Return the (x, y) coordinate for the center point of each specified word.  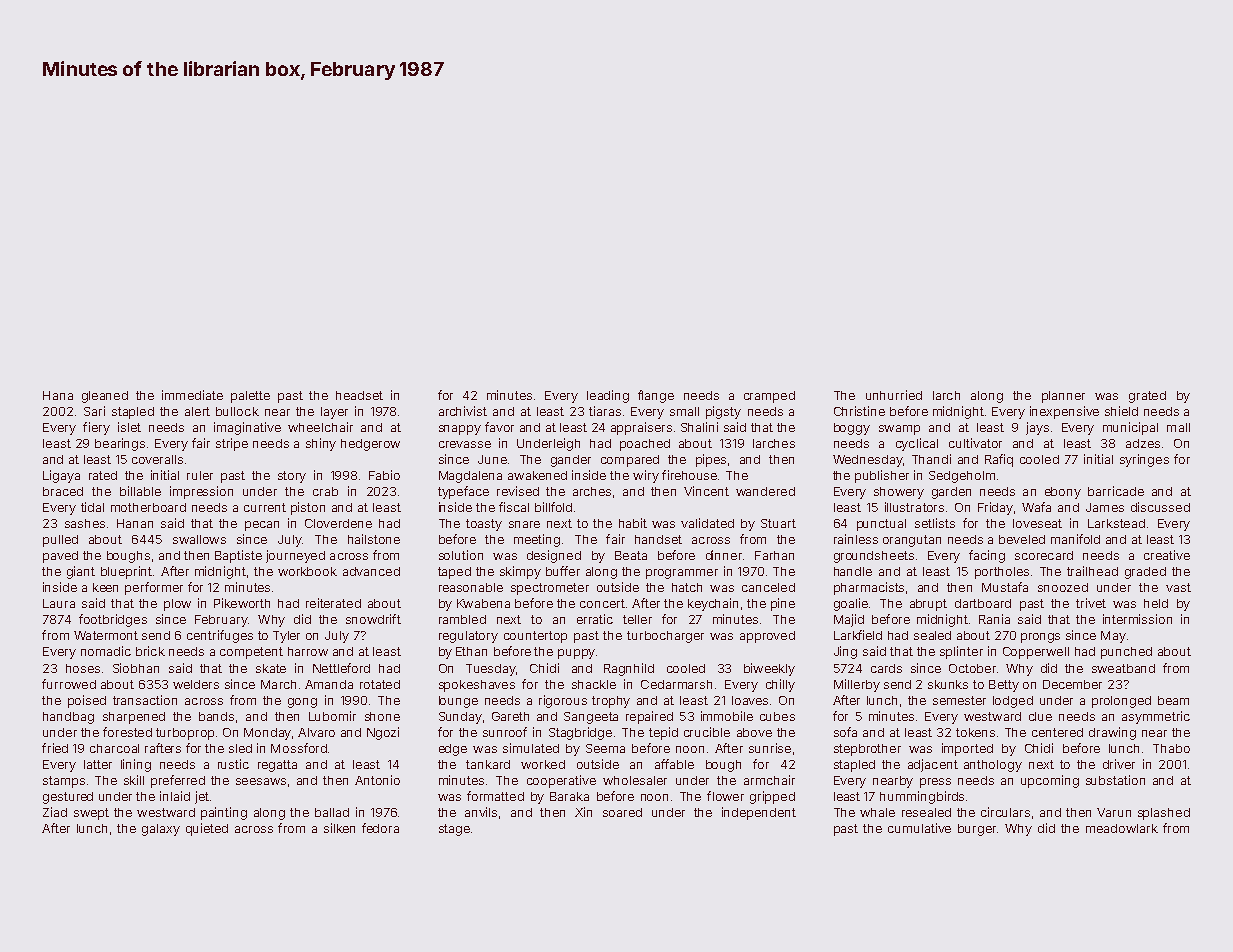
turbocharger (665, 637)
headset (359, 395)
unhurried (894, 395)
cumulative (919, 828)
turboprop (185, 734)
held (1156, 603)
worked (543, 764)
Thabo (1171, 748)
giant (81, 572)
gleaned (105, 397)
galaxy (161, 830)
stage (454, 830)
